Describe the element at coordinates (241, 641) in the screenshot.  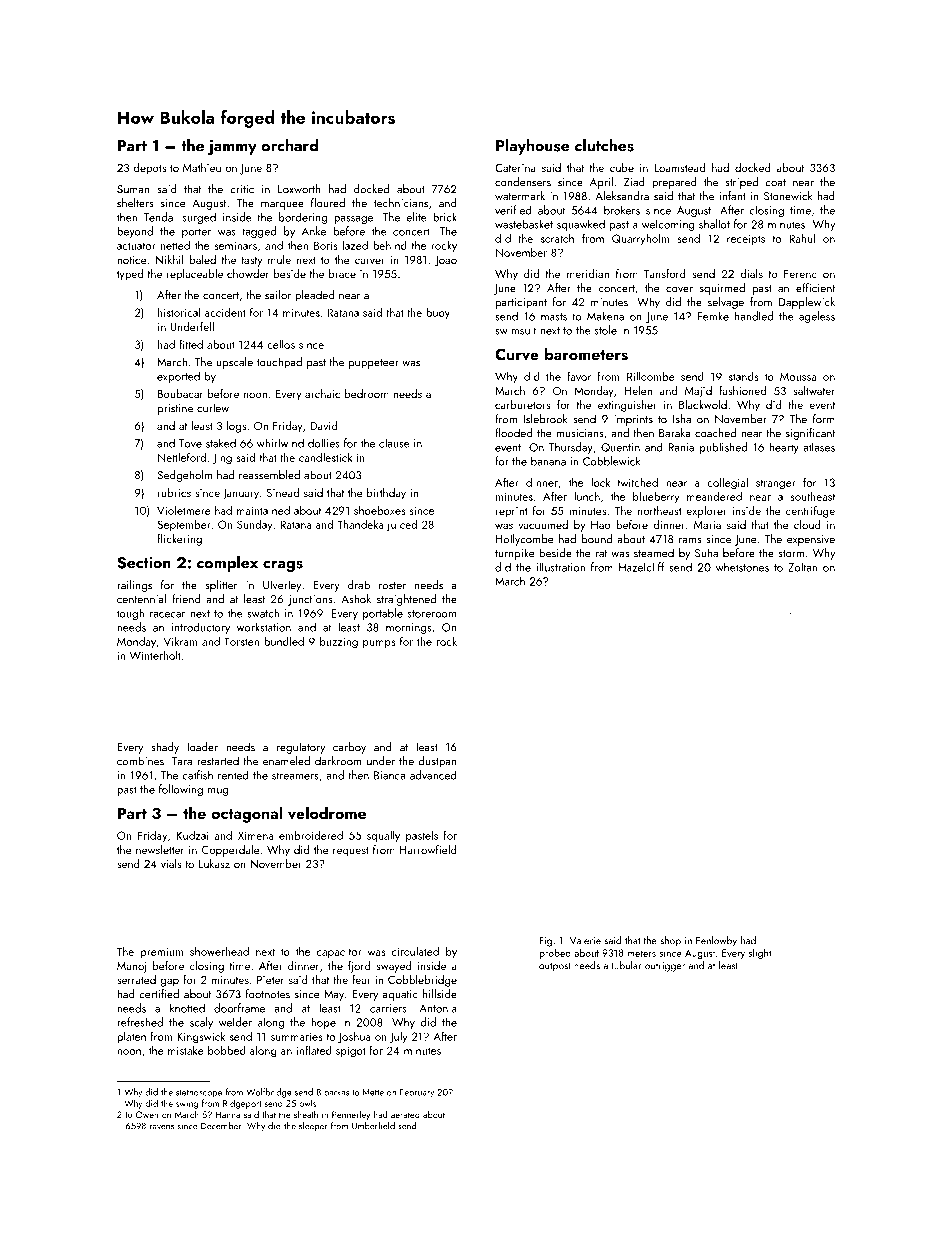
I see `Torsten` at that location.
